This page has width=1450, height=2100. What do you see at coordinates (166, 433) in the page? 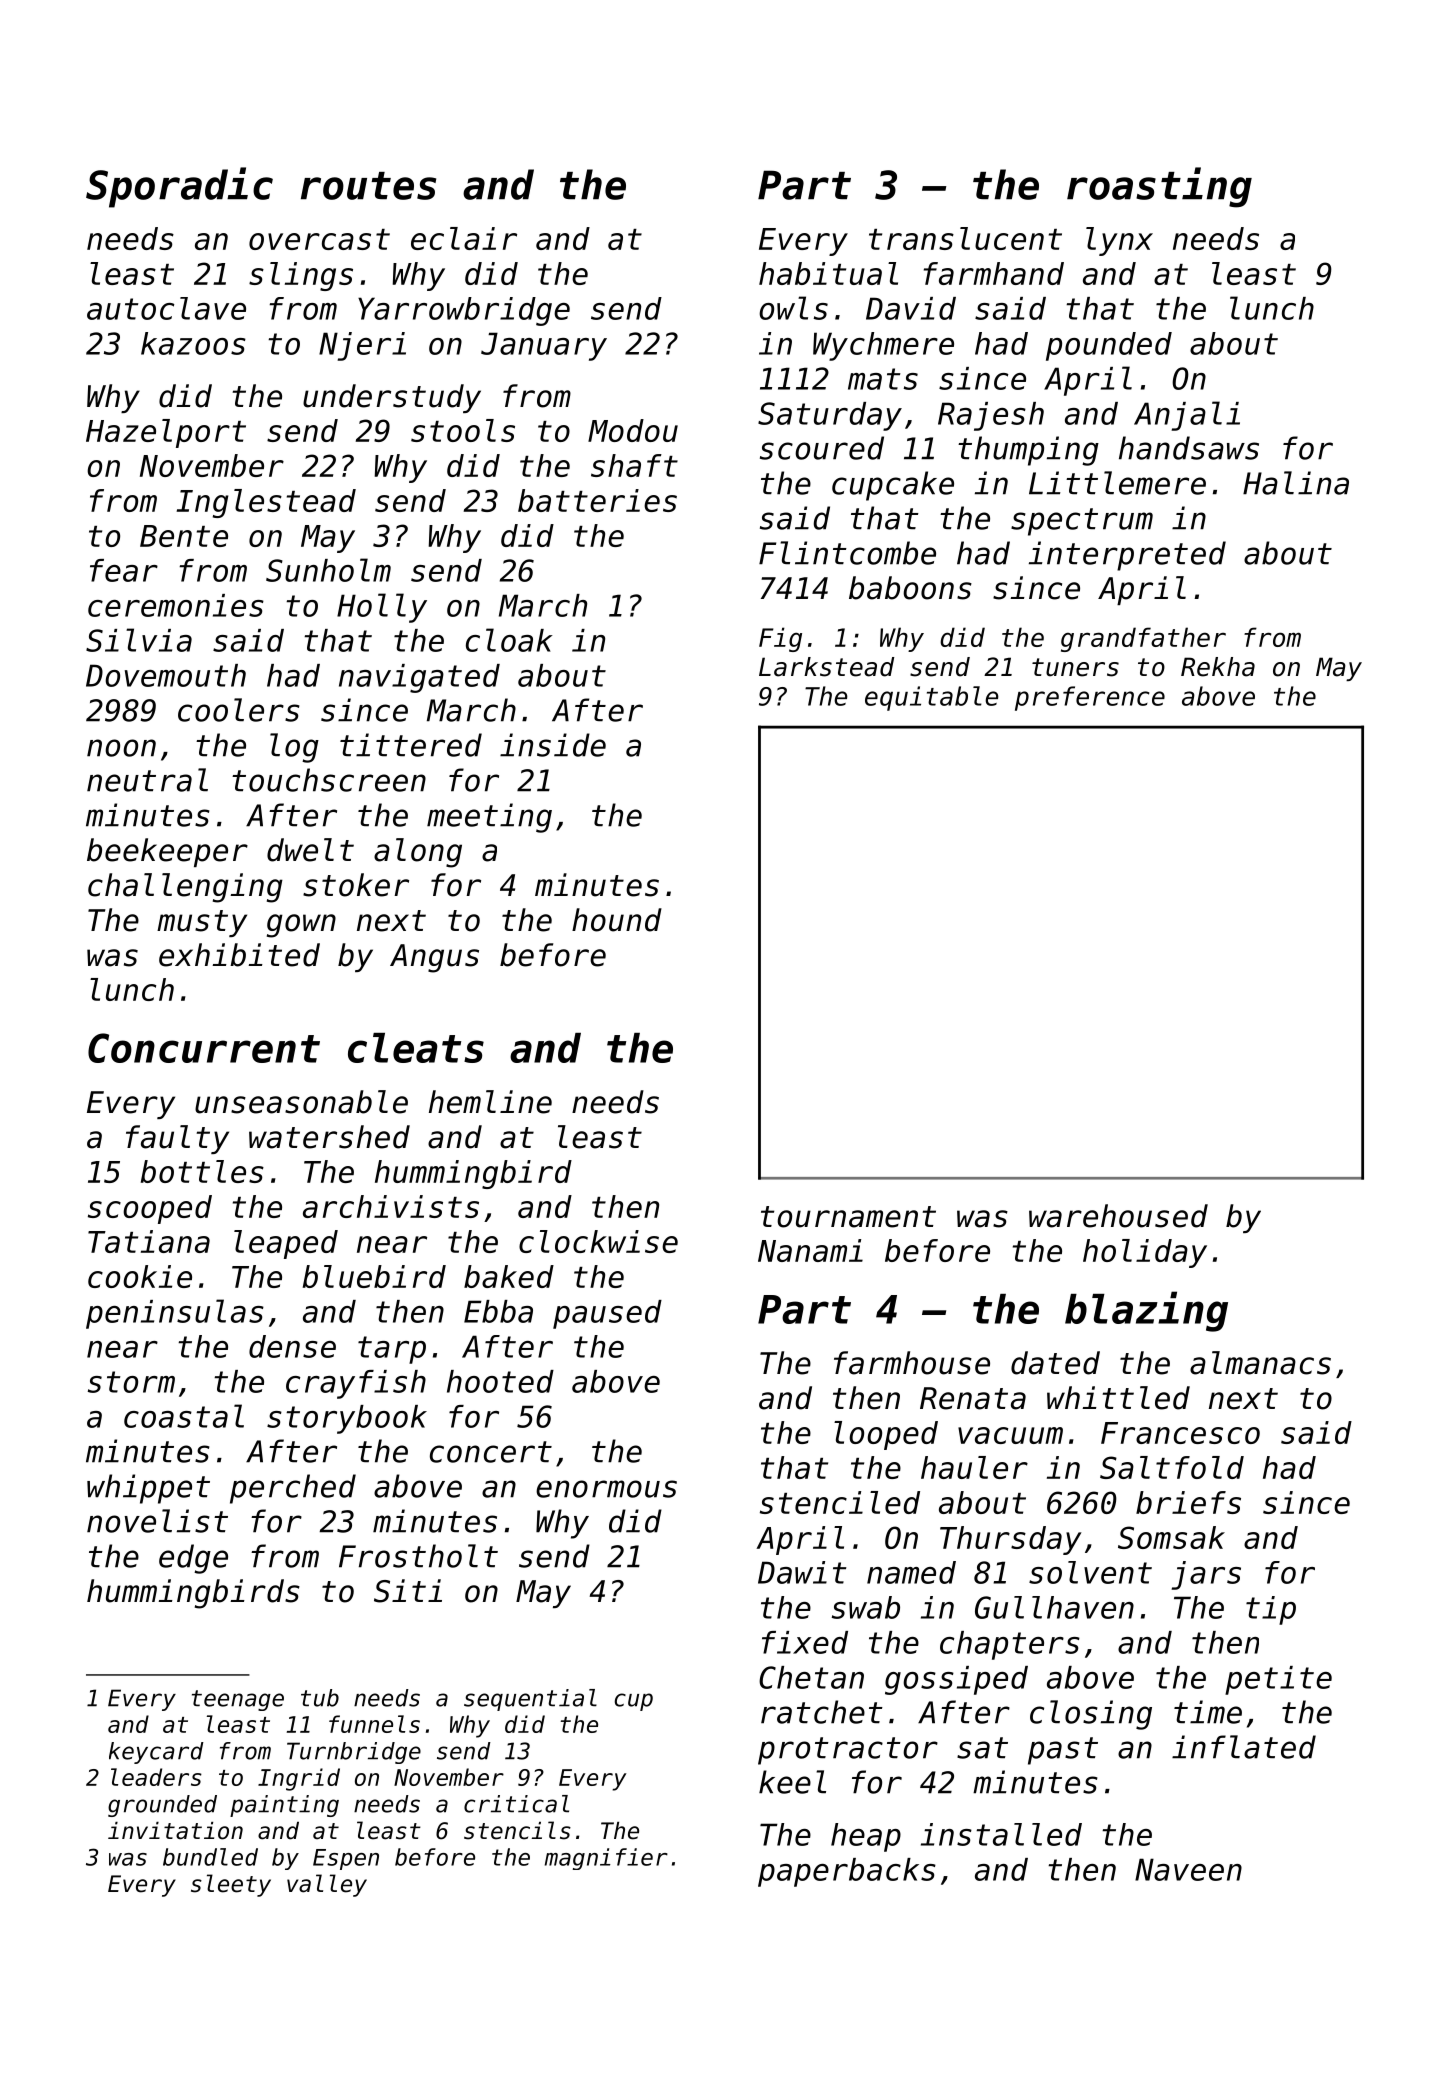
I see `Hazelport` at bounding box center [166, 433].
